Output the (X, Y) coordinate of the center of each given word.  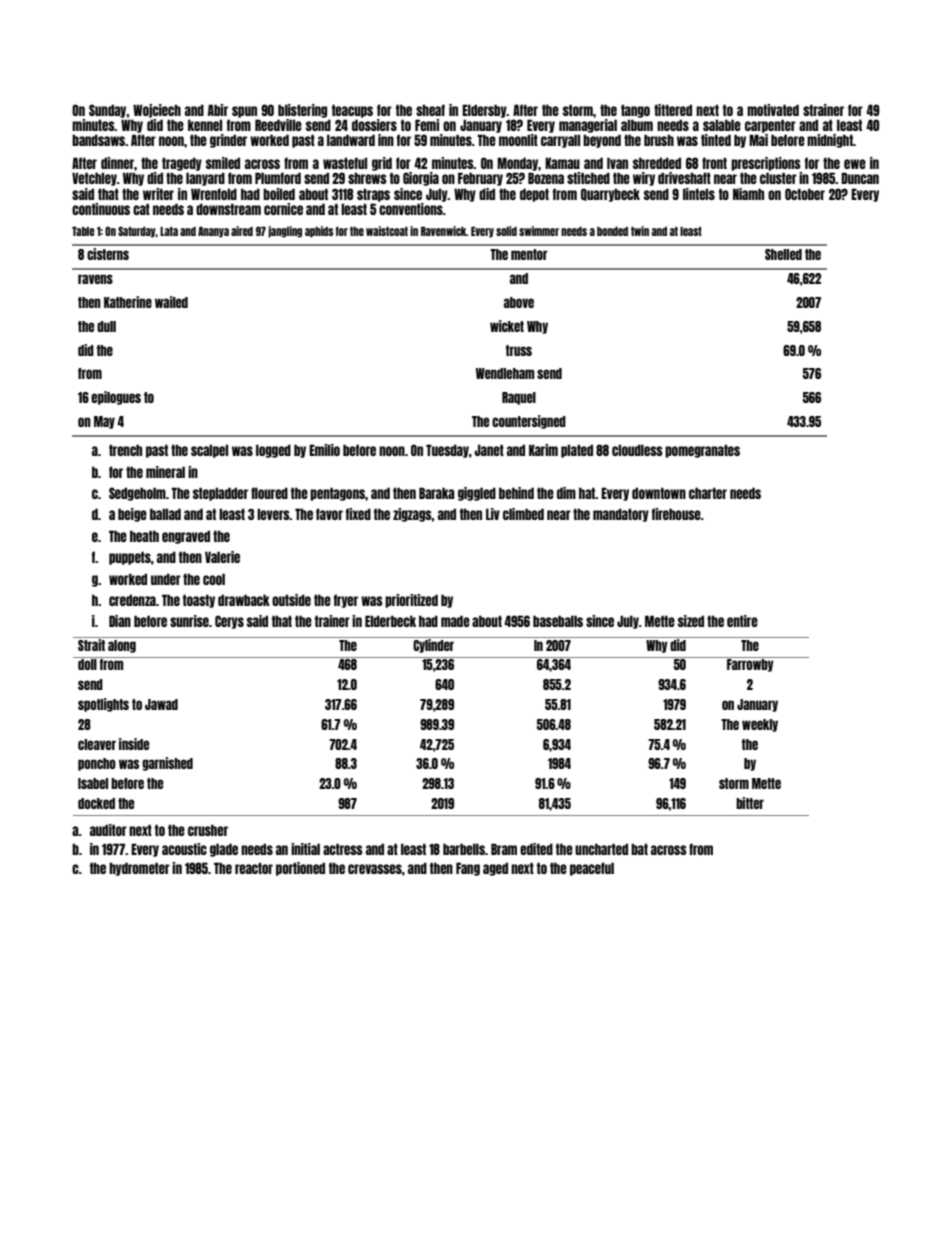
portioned (300, 869)
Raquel (519, 398)
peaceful (592, 869)
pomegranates (702, 451)
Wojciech (157, 111)
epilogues (116, 398)
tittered (673, 110)
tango (635, 111)
